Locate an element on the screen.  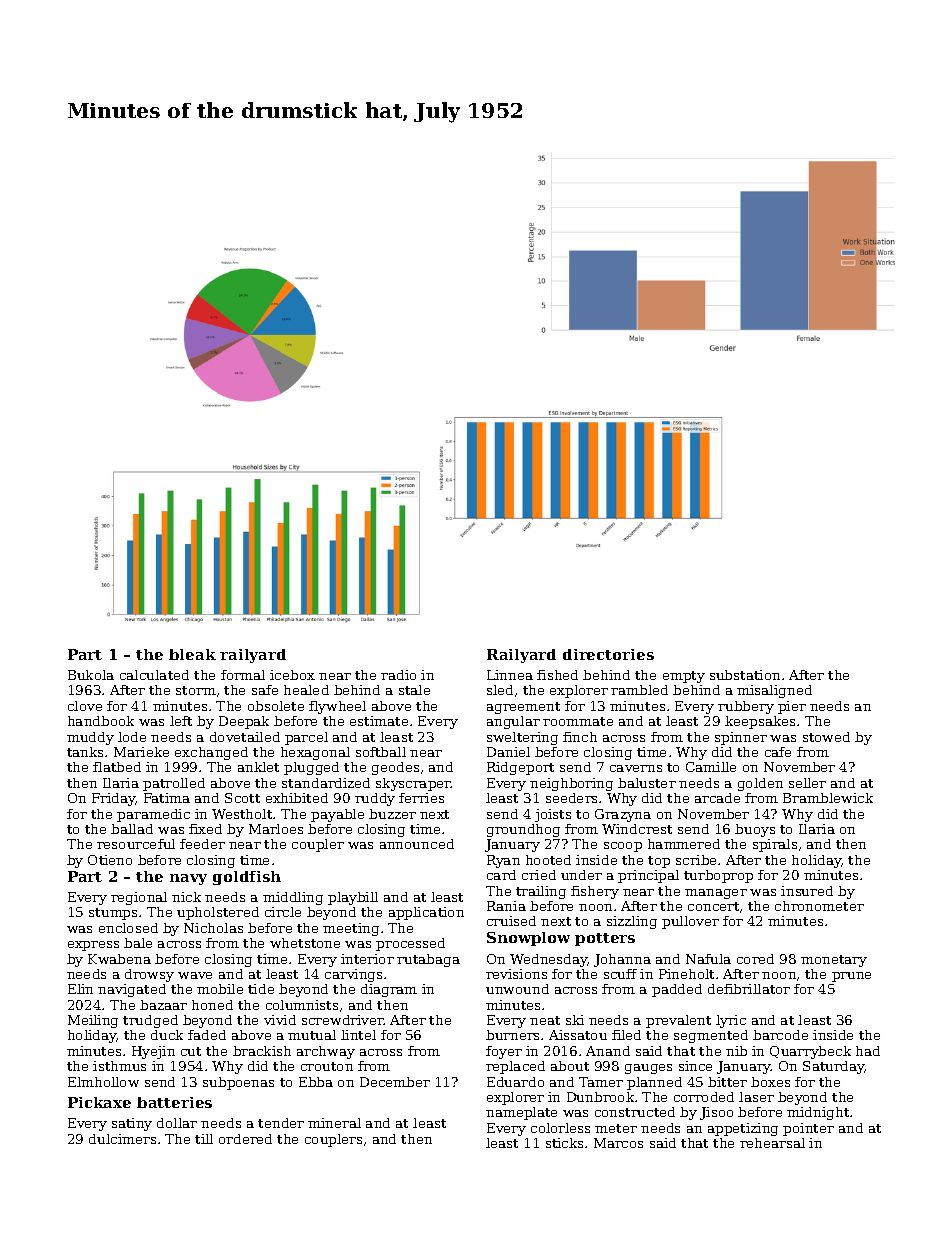
handbook is located at coordinates (101, 721).
